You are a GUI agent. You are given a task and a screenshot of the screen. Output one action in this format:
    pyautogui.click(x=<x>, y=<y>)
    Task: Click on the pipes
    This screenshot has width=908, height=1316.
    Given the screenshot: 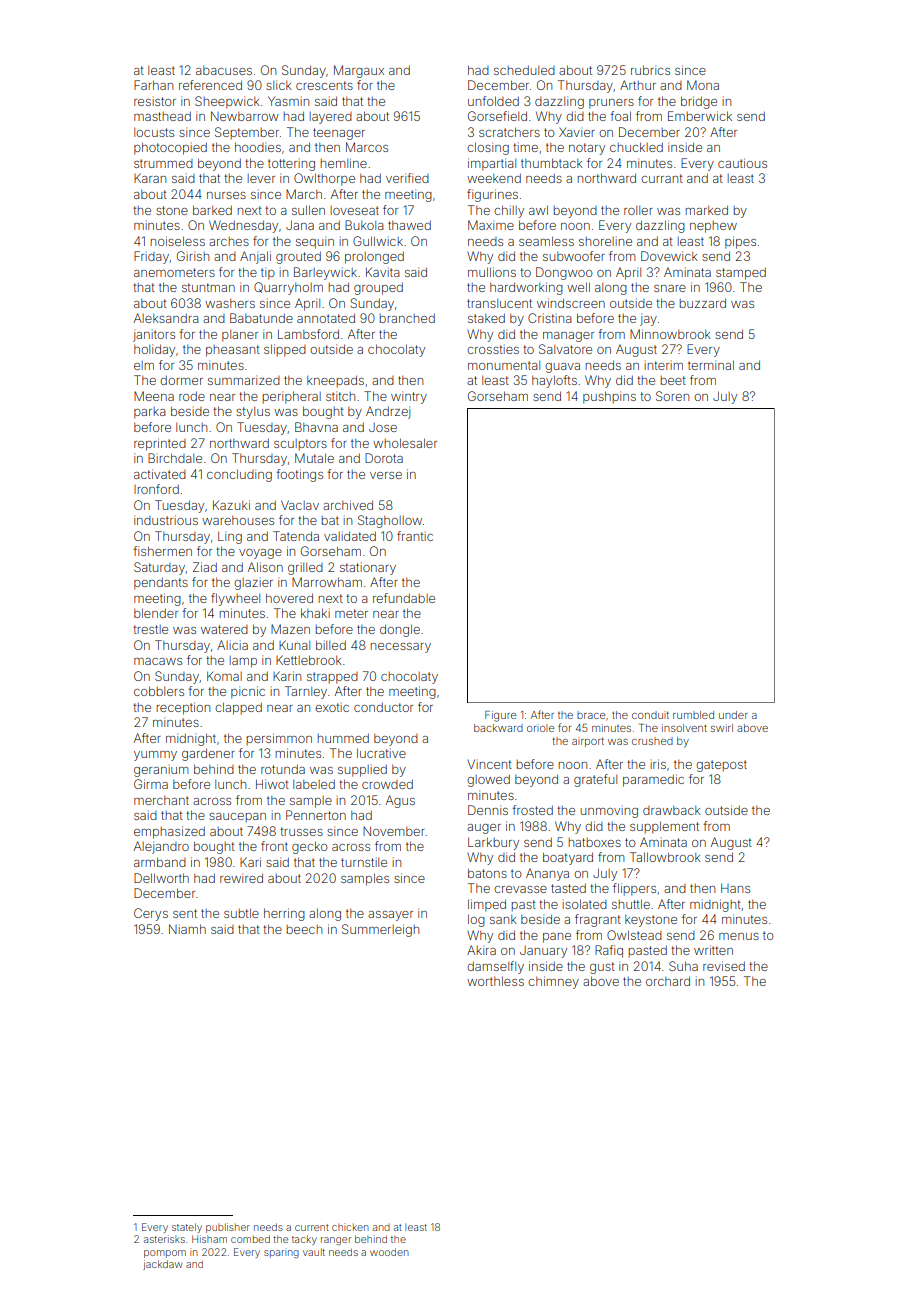 What is the action you would take?
    pyautogui.click(x=740, y=242)
